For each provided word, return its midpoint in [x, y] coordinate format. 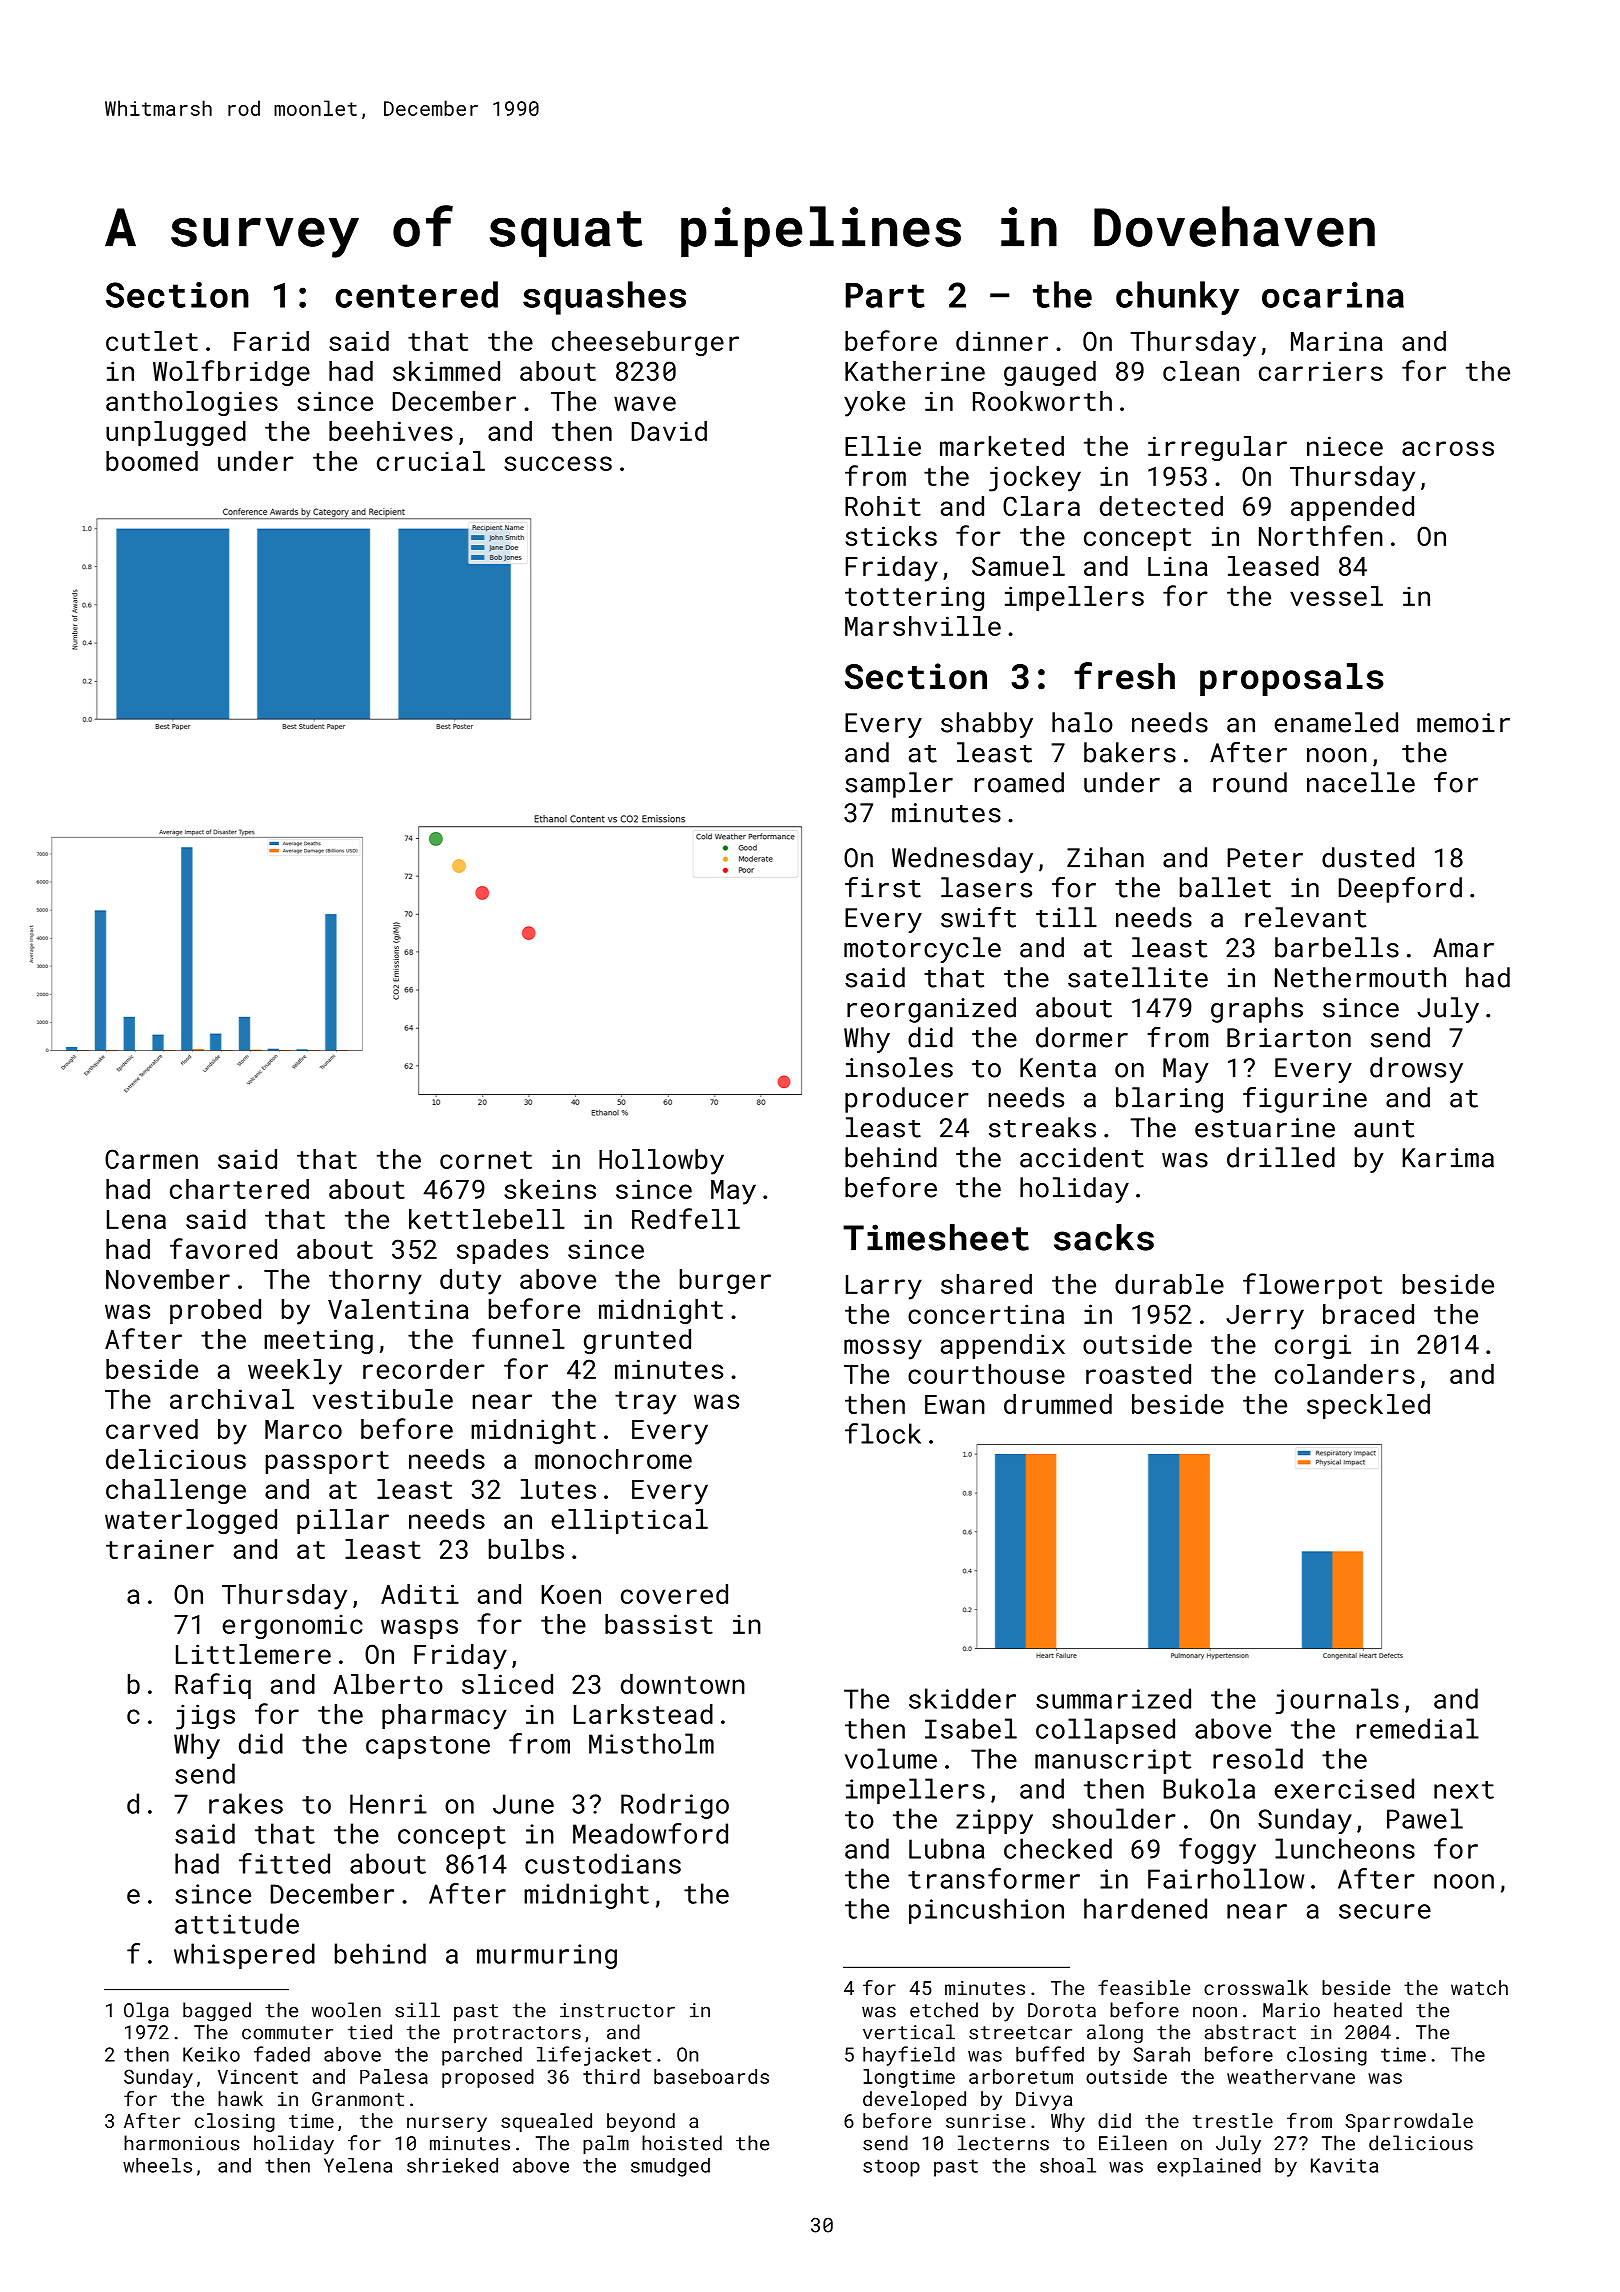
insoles [899, 1067]
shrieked [452, 2165]
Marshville [923, 626]
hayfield [909, 2056]
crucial [431, 461]
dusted [1368, 857]
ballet [1225, 887]
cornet [486, 1160]
